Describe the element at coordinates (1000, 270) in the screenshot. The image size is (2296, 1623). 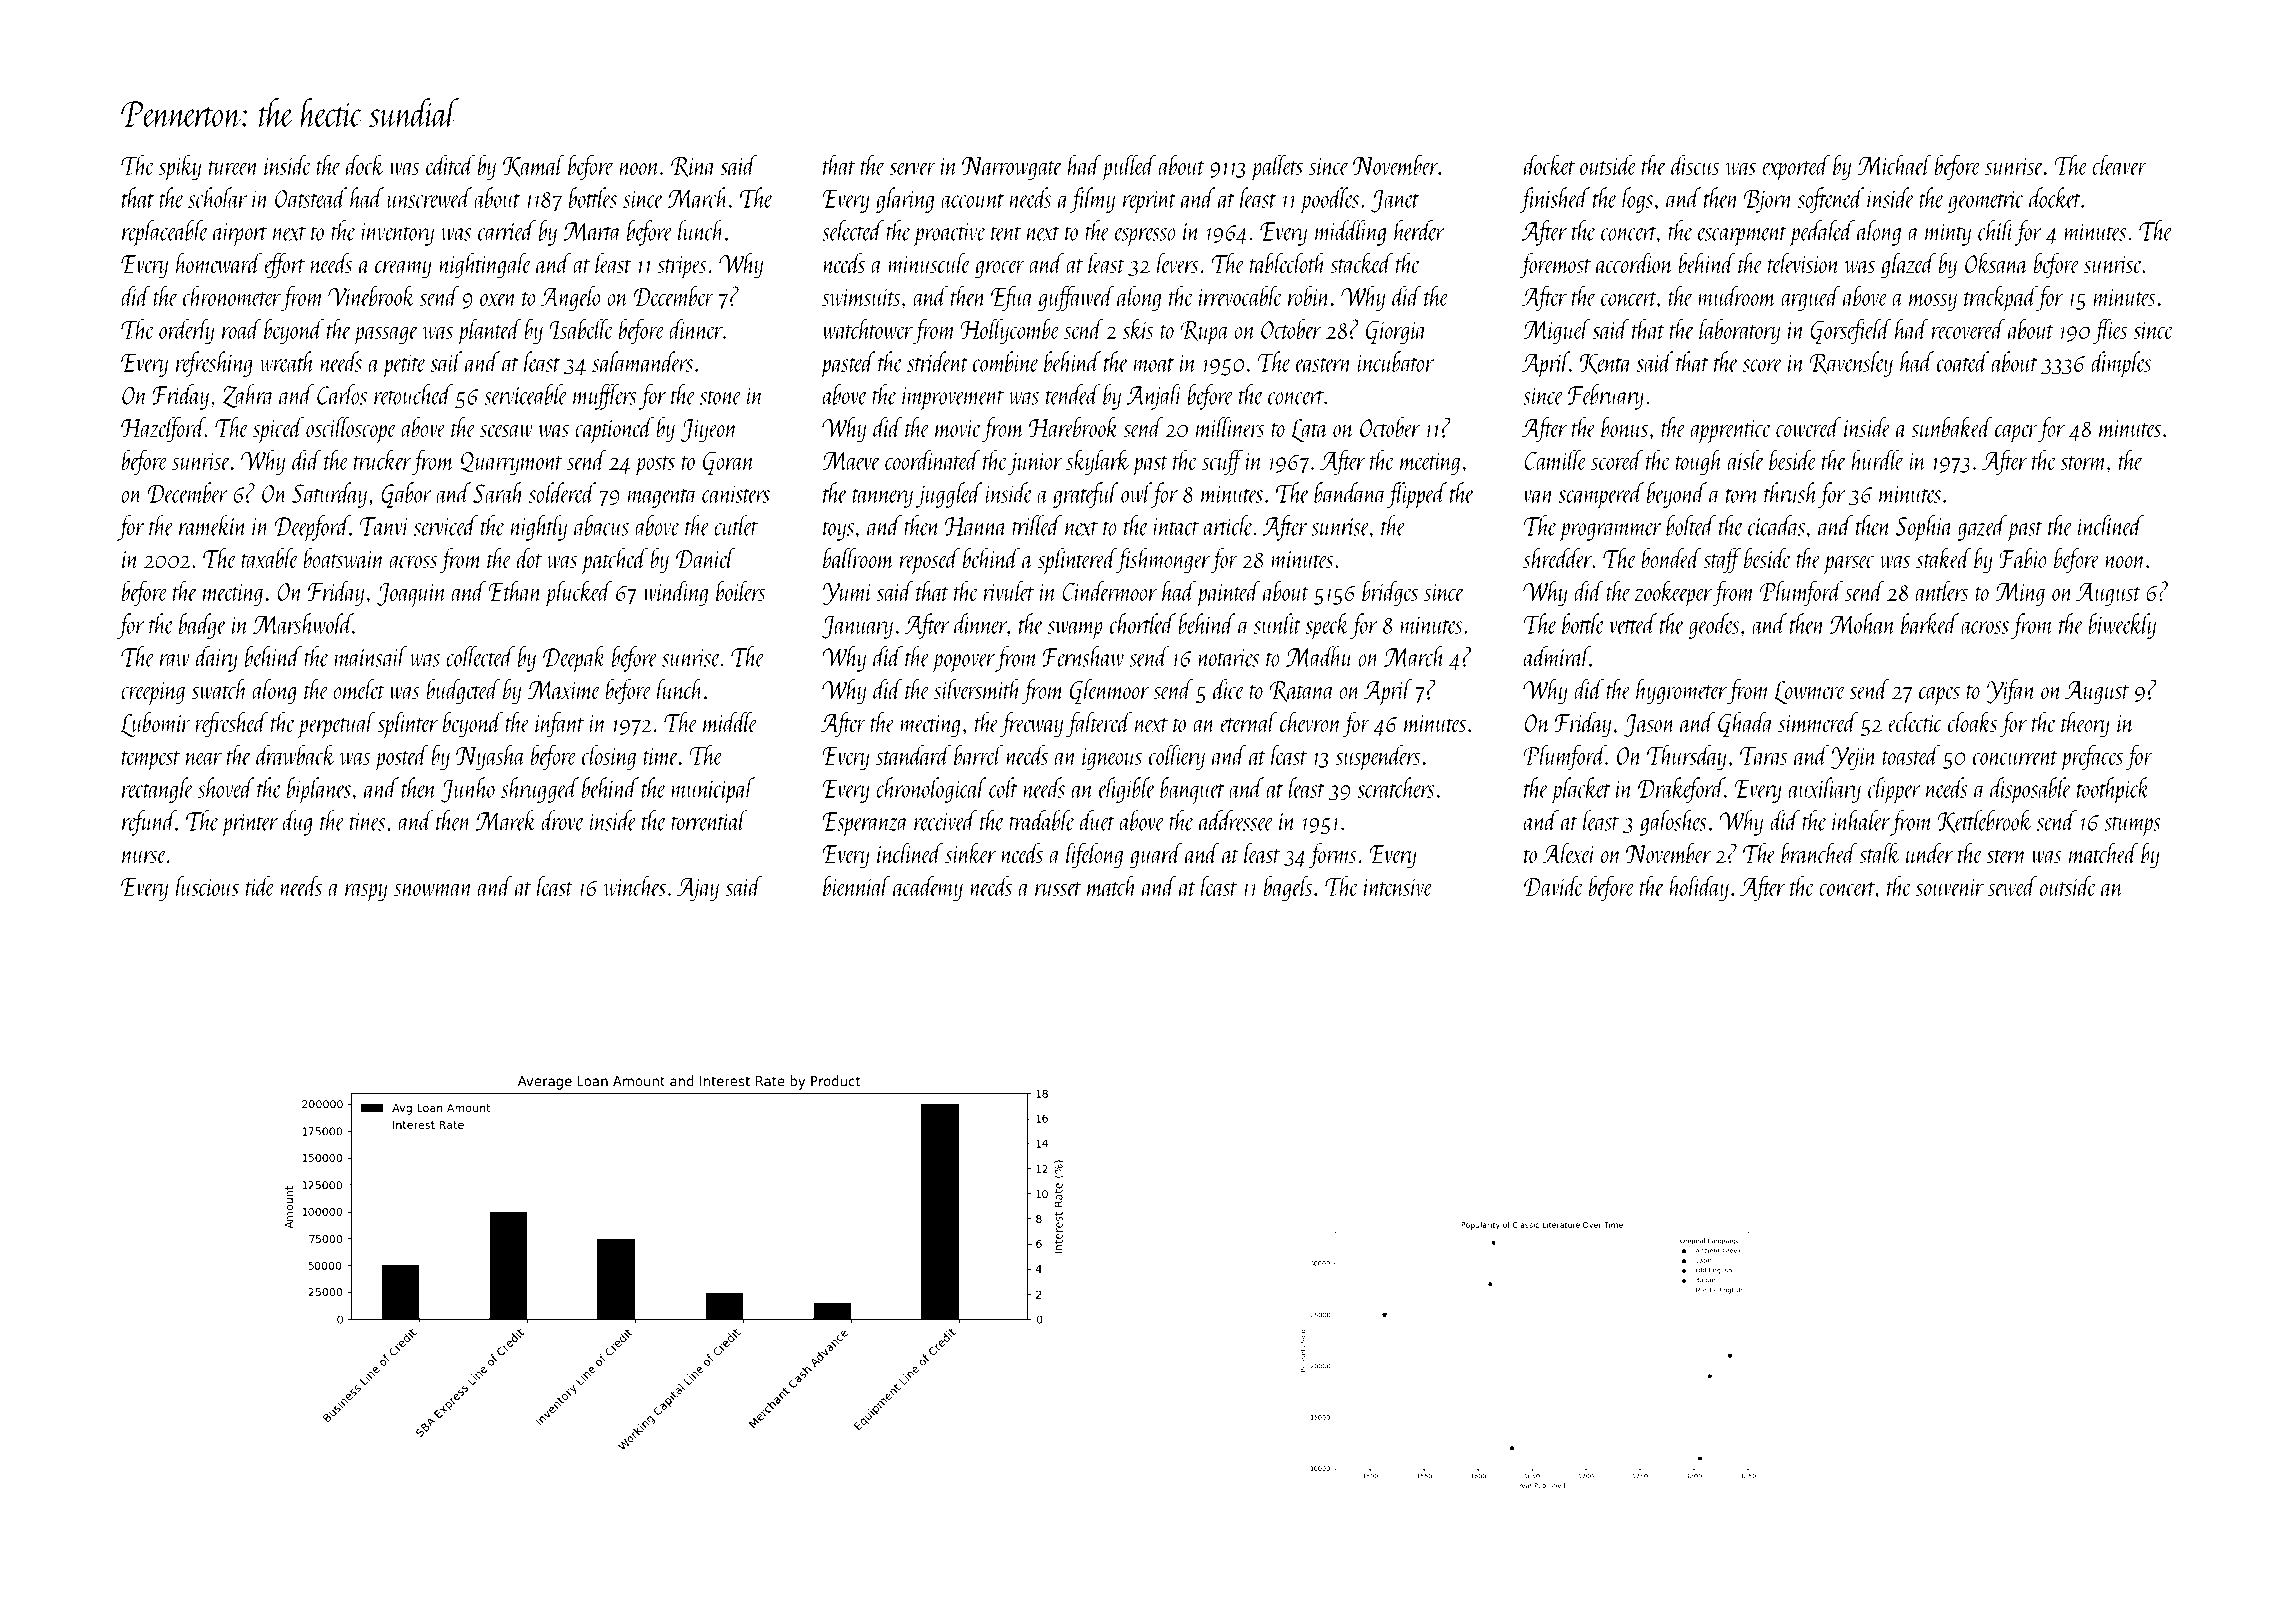
I see `grocer` at that location.
